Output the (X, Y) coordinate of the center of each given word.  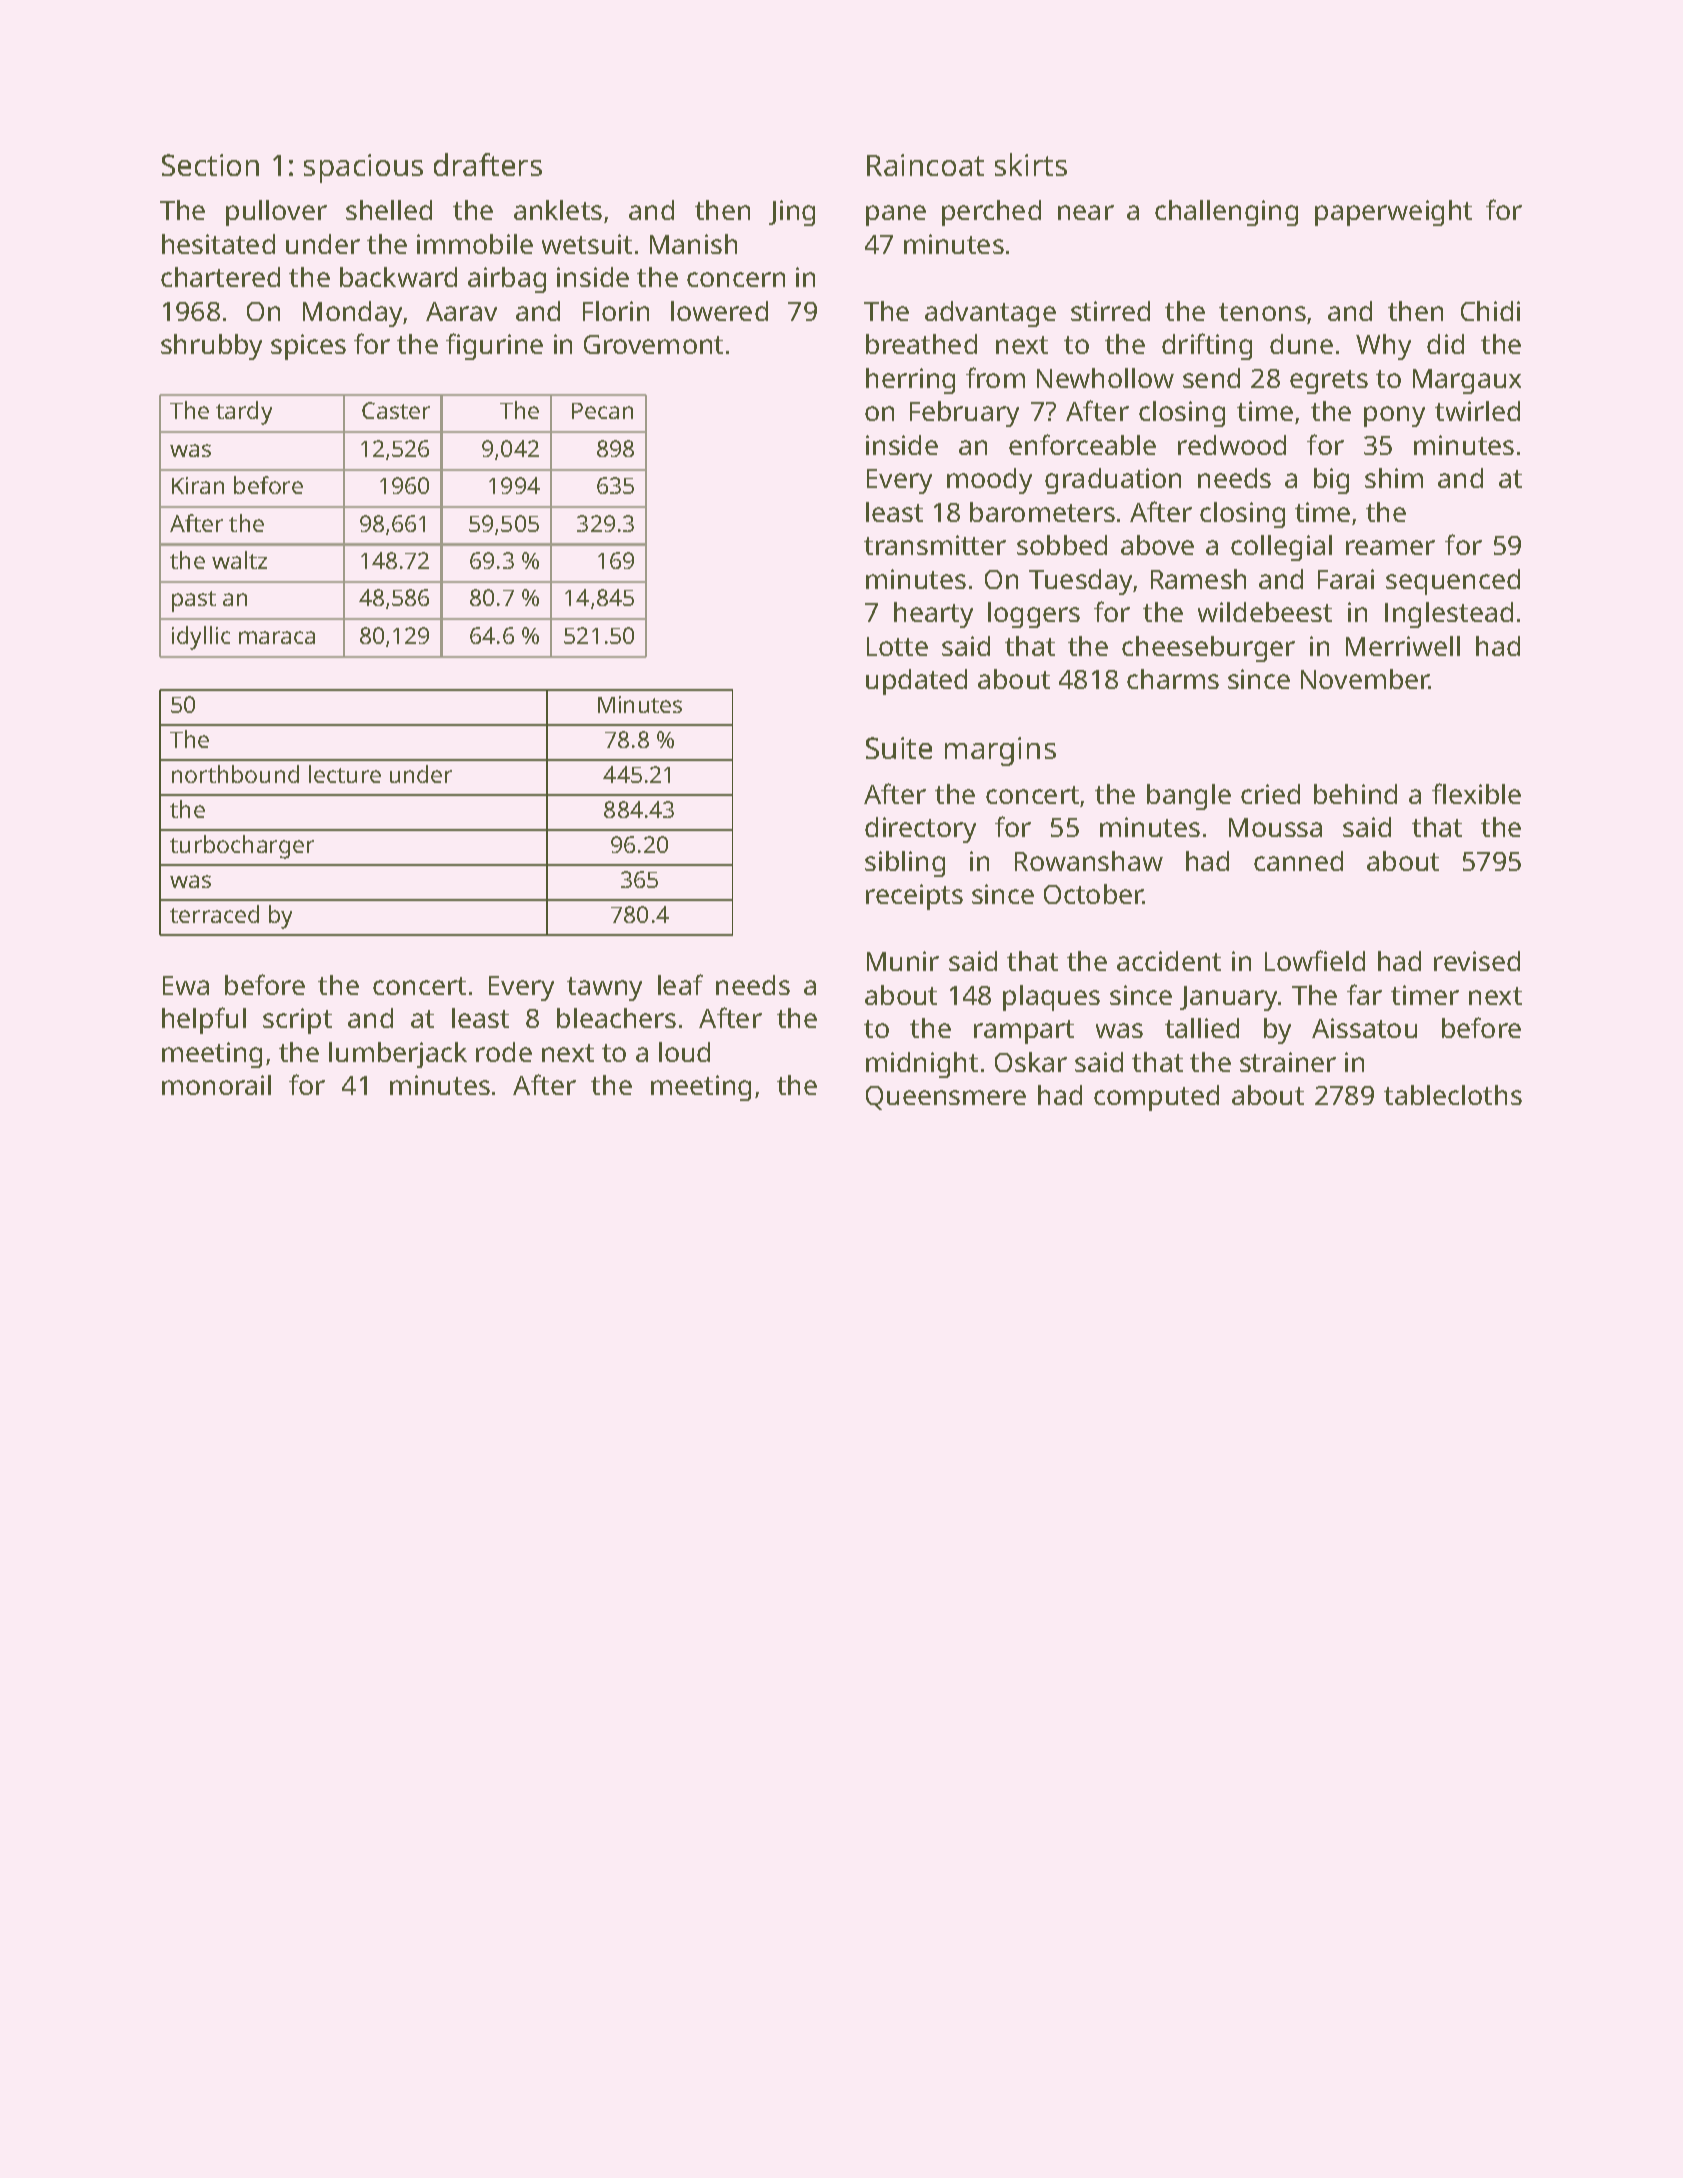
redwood (1232, 445)
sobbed (1062, 545)
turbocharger (242, 847)
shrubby (211, 347)
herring (910, 381)
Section (210, 165)
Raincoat (925, 165)
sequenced (1453, 582)
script (297, 1021)
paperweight (1393, 213)
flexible (1476, 793)
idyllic (201, 638)
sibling (905, 864)
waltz (239, 560)
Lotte (897, 646)
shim (1394, 478)
